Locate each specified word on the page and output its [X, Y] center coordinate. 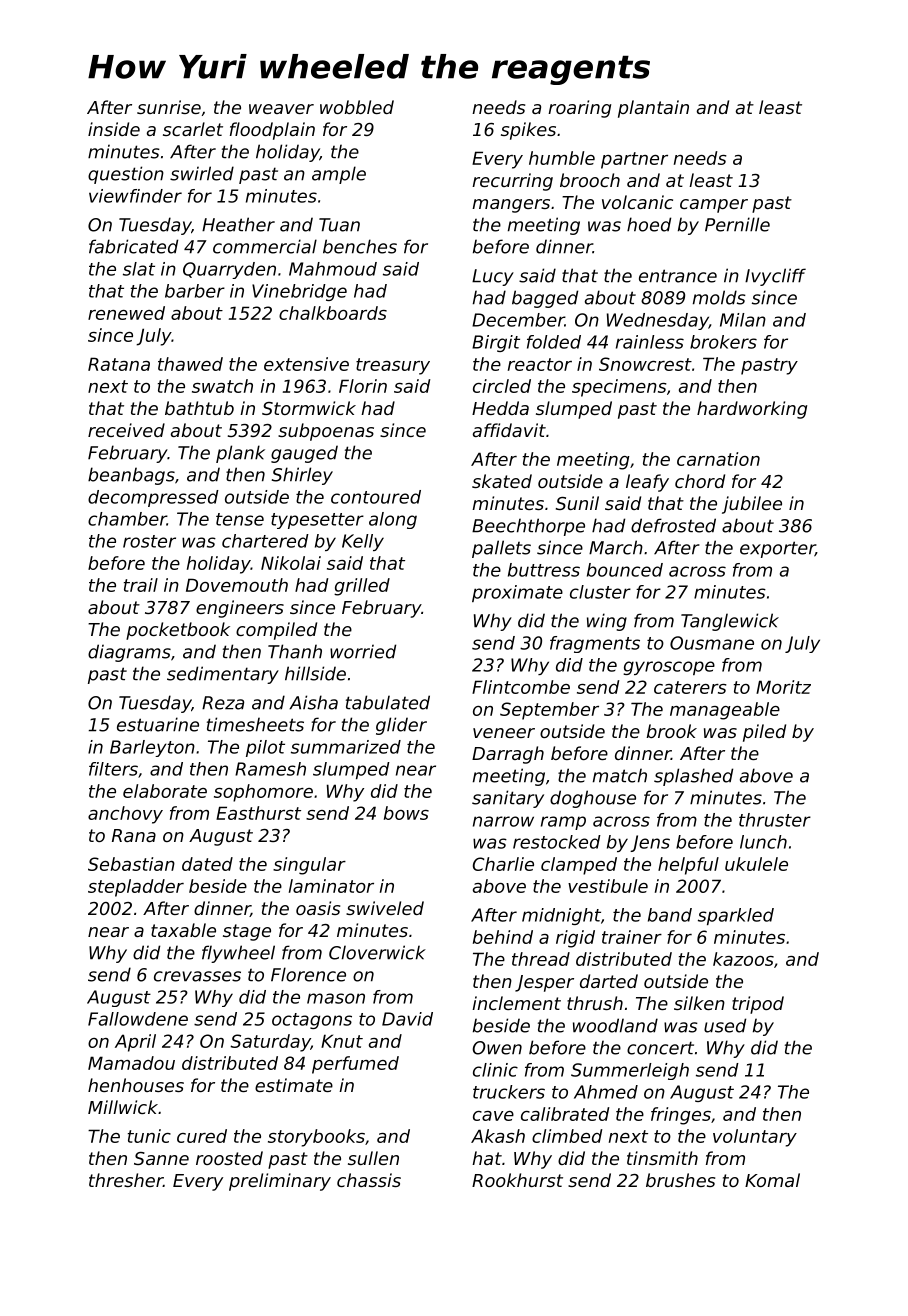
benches [360, 246]
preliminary [280, 1182]
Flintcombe [521, 687]
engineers [240, 609]
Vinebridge [299, 292]
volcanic [637, 202]
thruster [775, 820]
